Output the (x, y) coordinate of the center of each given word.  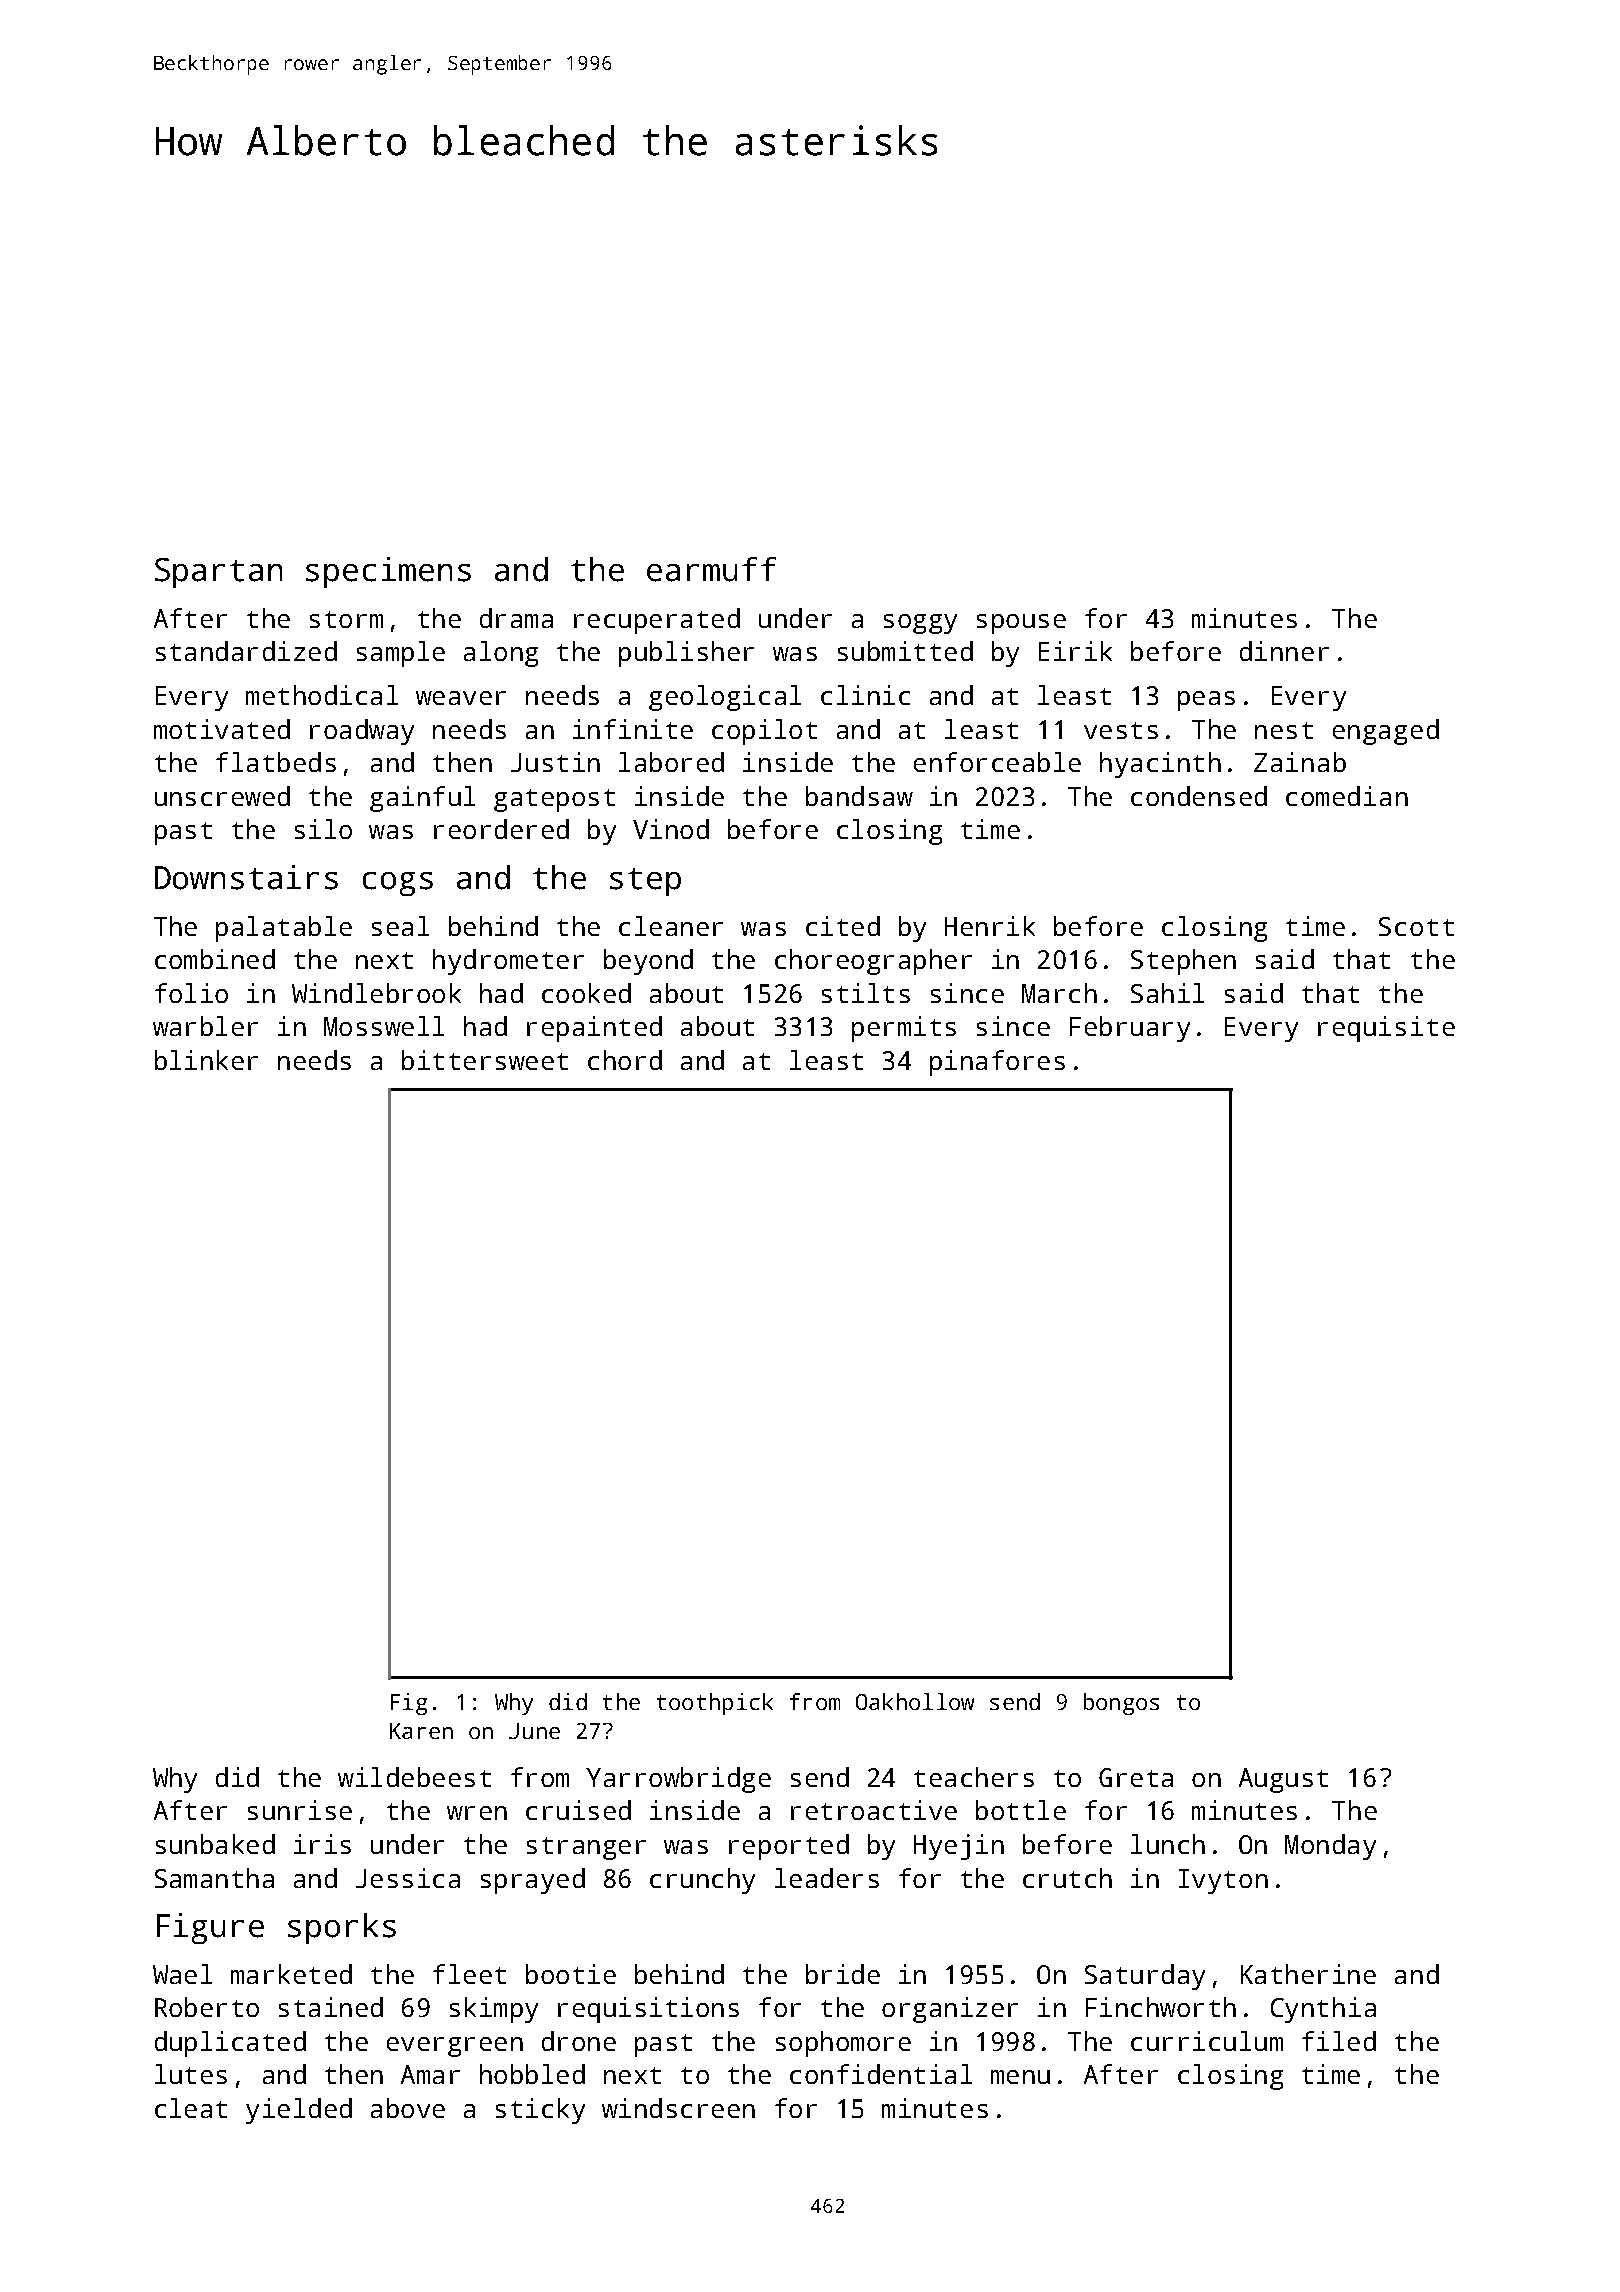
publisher (686, 654)
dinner (1284, 651)
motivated (222, 729)
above (408, 2108)
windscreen (678, 2108)
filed (1339, 2041)
